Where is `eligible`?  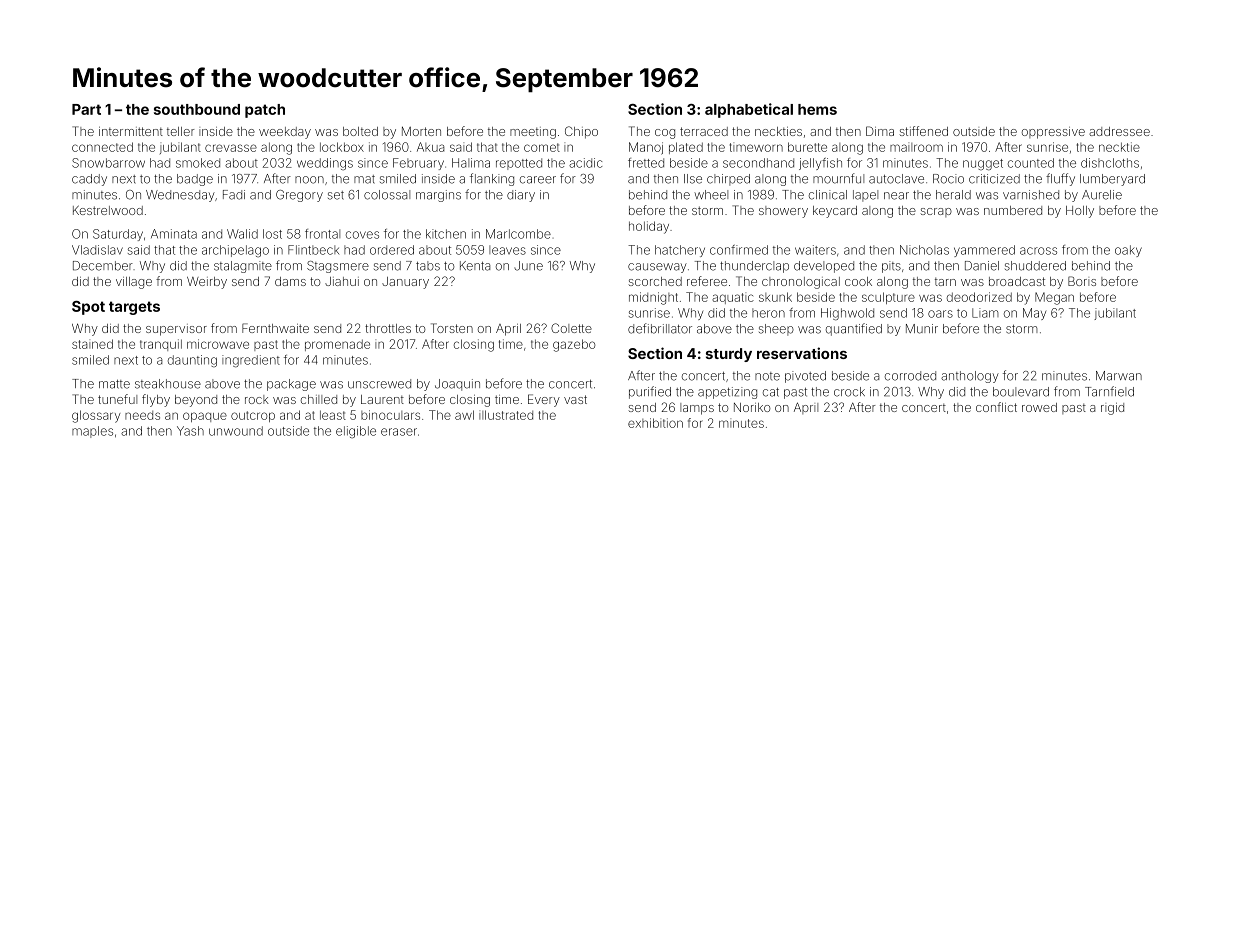
eligible is located at coordinates (356, 432).
